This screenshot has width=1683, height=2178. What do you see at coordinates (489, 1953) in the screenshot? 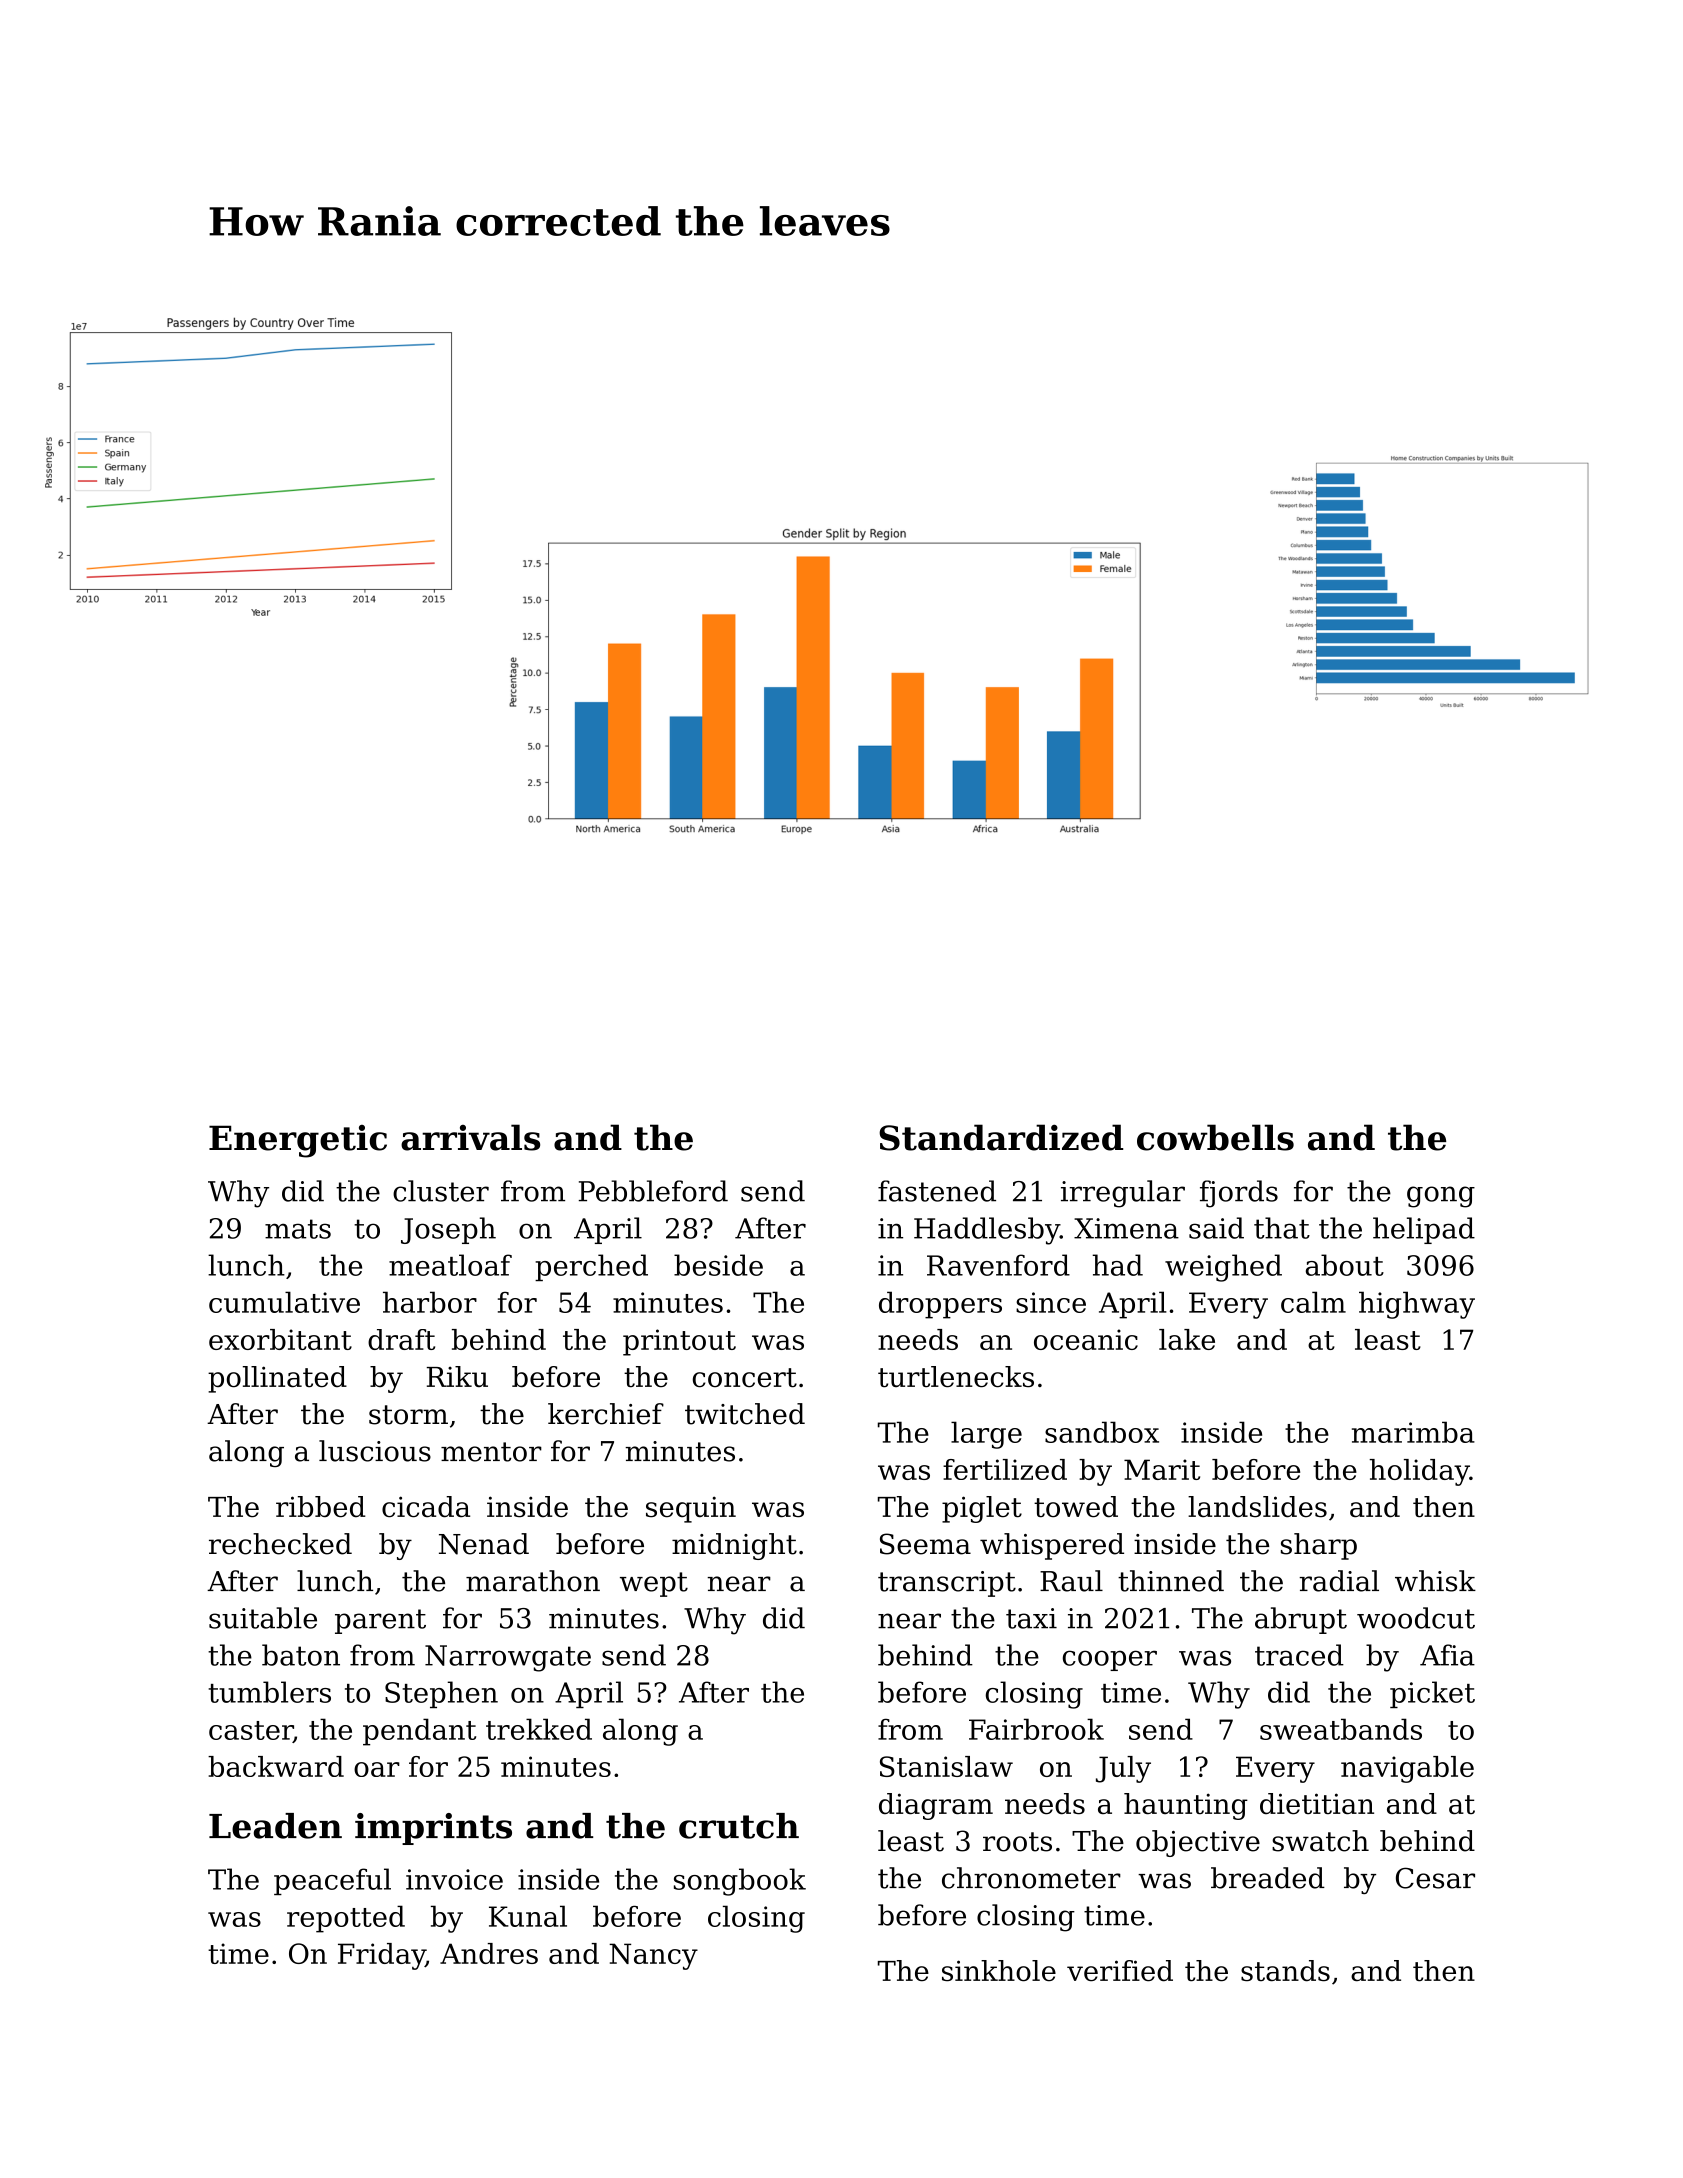
I see `Andres` at bounding box center [489, 1953].
